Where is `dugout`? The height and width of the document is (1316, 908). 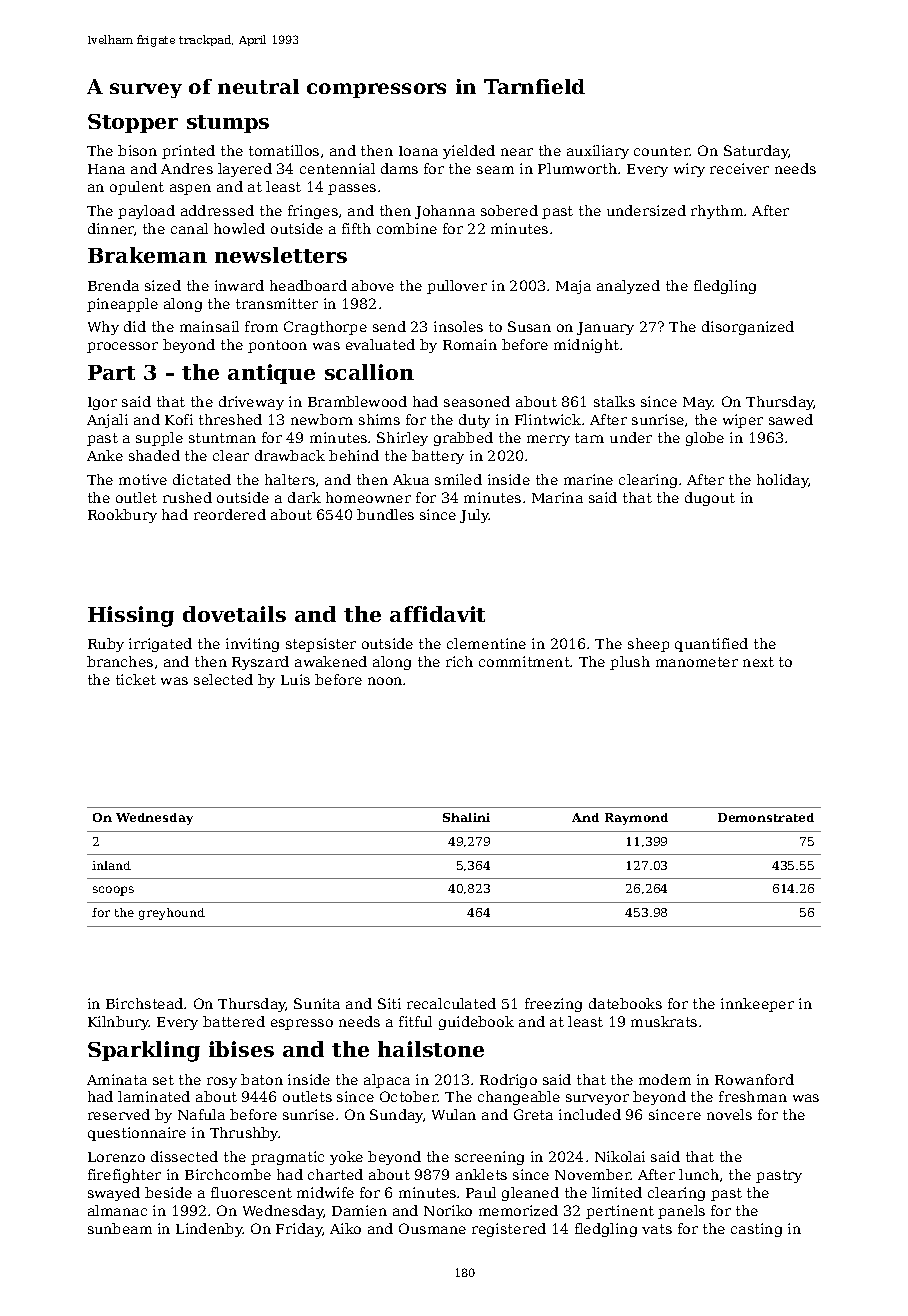 dugout is located at coordinates (710, 499).
